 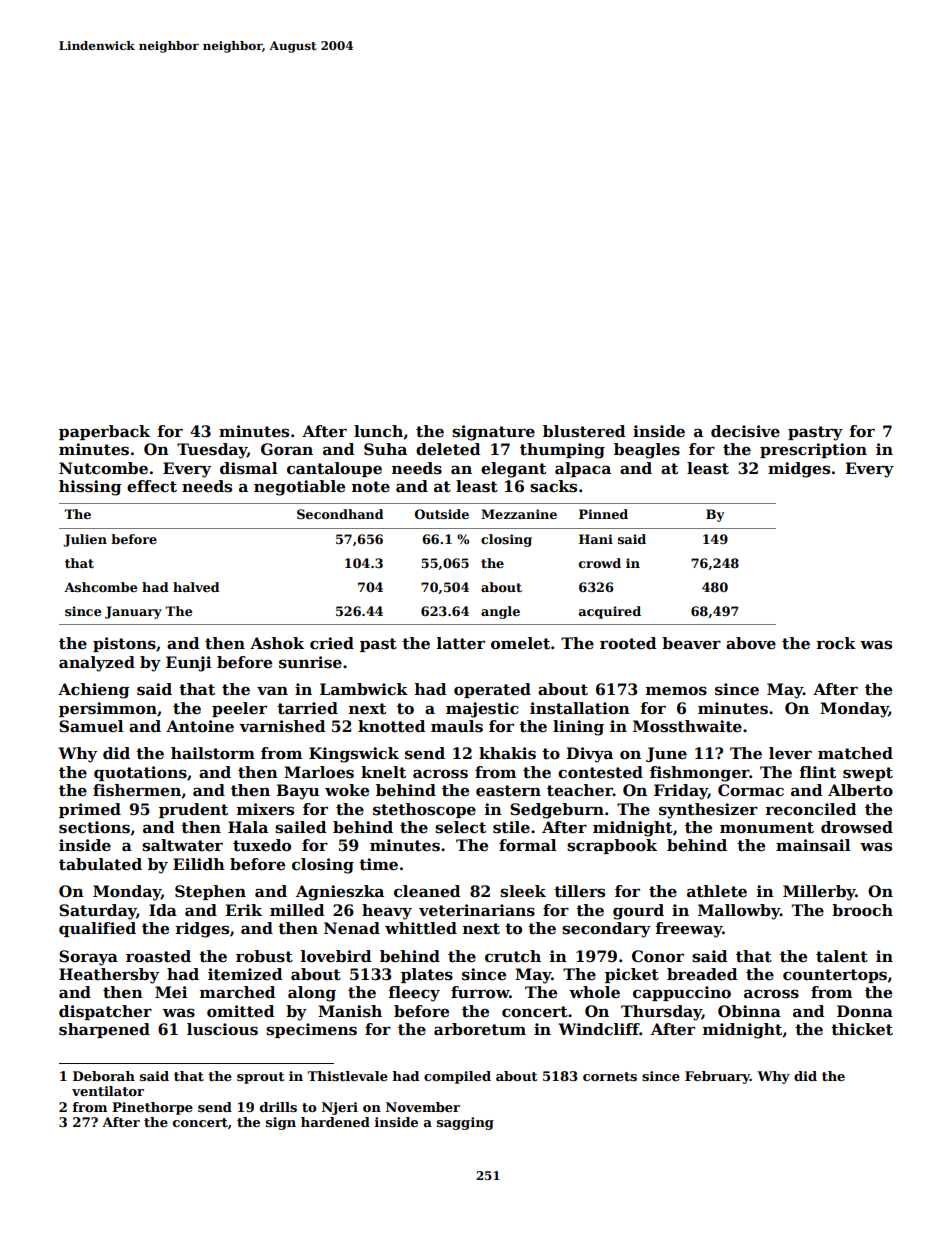 What do you see at coordinates (638, 912) in the screenshot?
I see `gourd` at bounding box center [638, 912].
